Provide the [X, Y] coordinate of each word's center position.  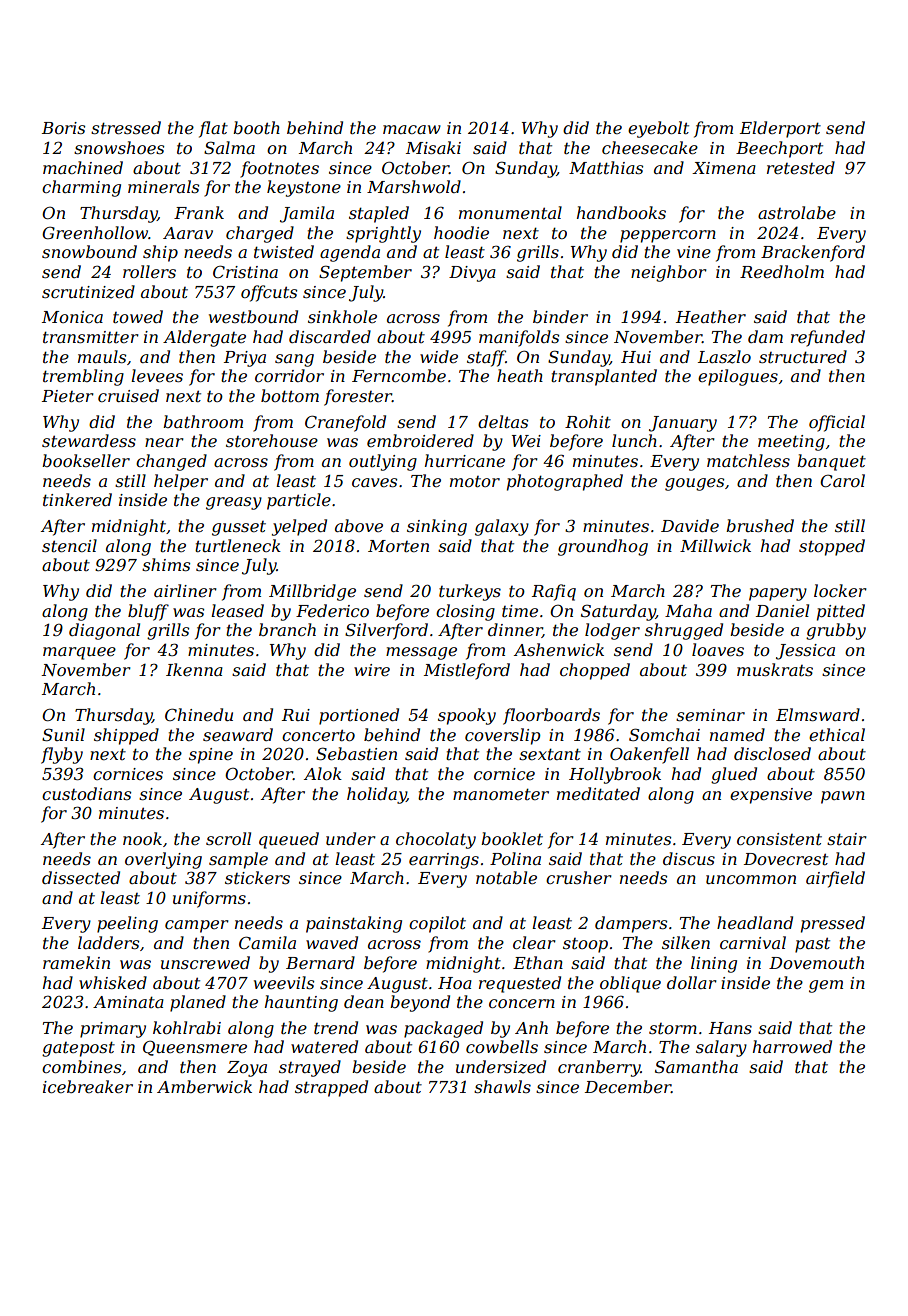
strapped [331, 1088]
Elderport [780, 129]
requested [520, 984]
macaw [412, 129]
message [421, 653]
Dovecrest [786, 859]
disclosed [772, 753]
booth [256, 127]
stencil [69, 545]
